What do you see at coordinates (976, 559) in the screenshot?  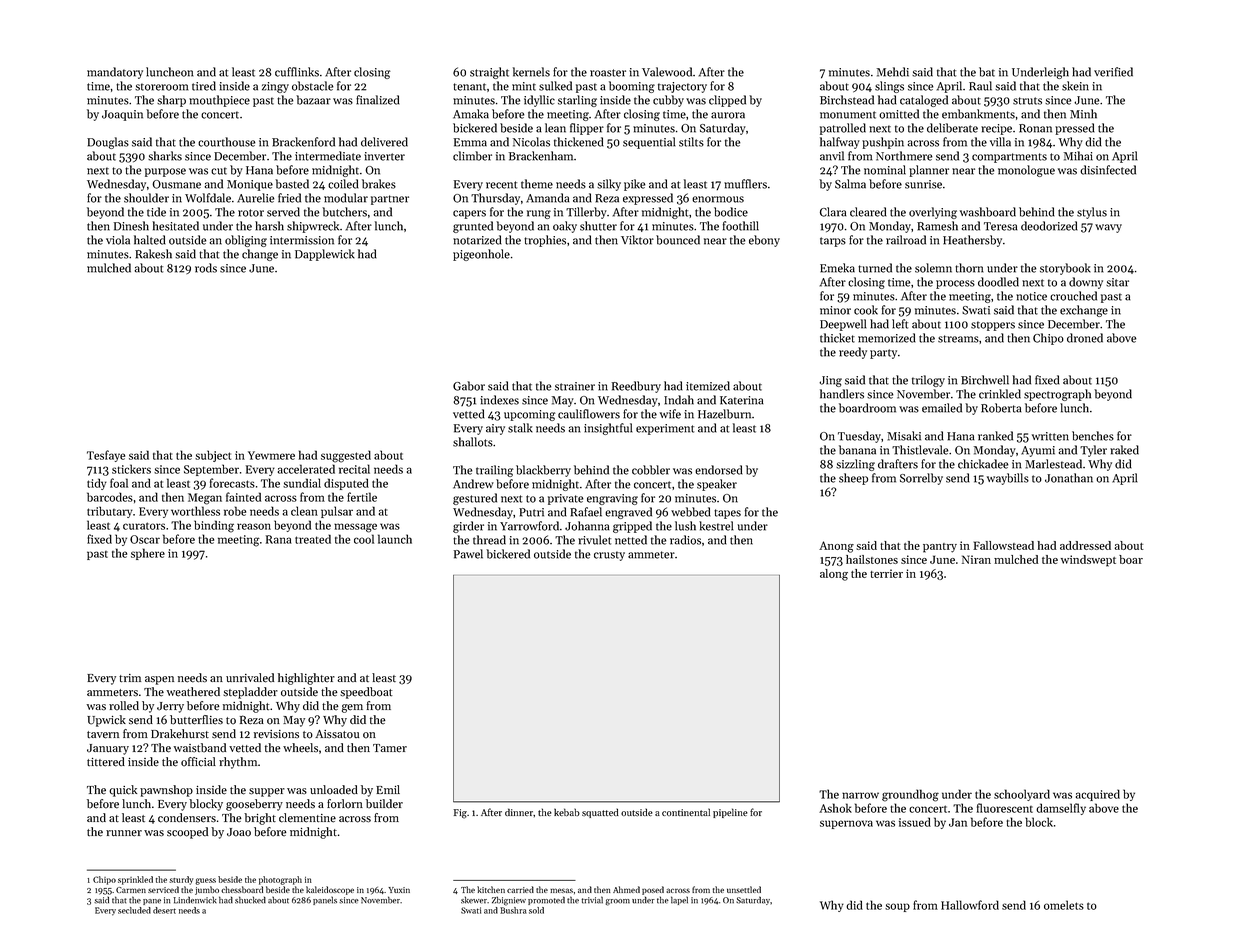 I see `Niran` at bounding box center [976, 559].
